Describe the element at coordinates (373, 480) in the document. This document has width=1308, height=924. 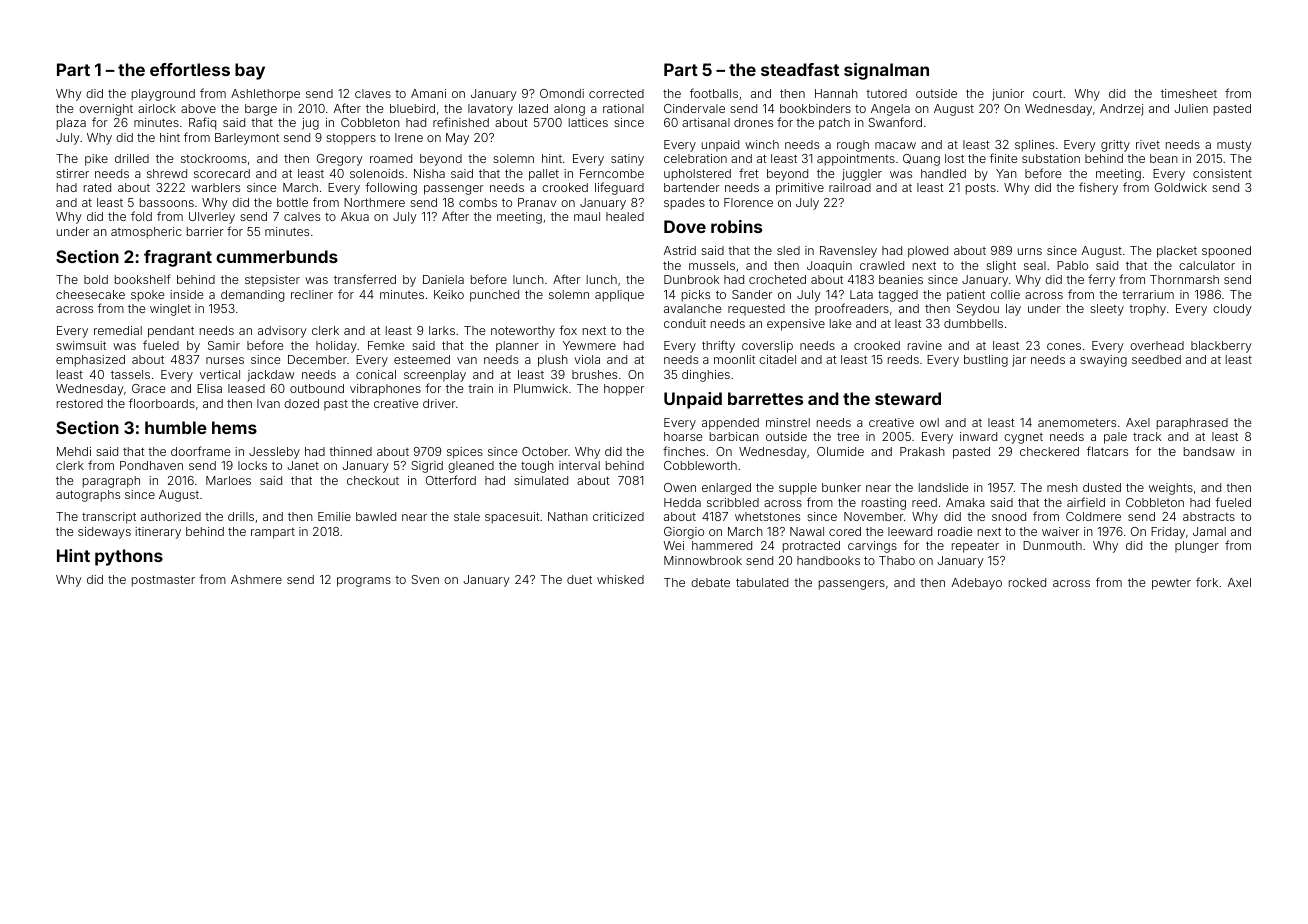
I see `checkout` at that location.
